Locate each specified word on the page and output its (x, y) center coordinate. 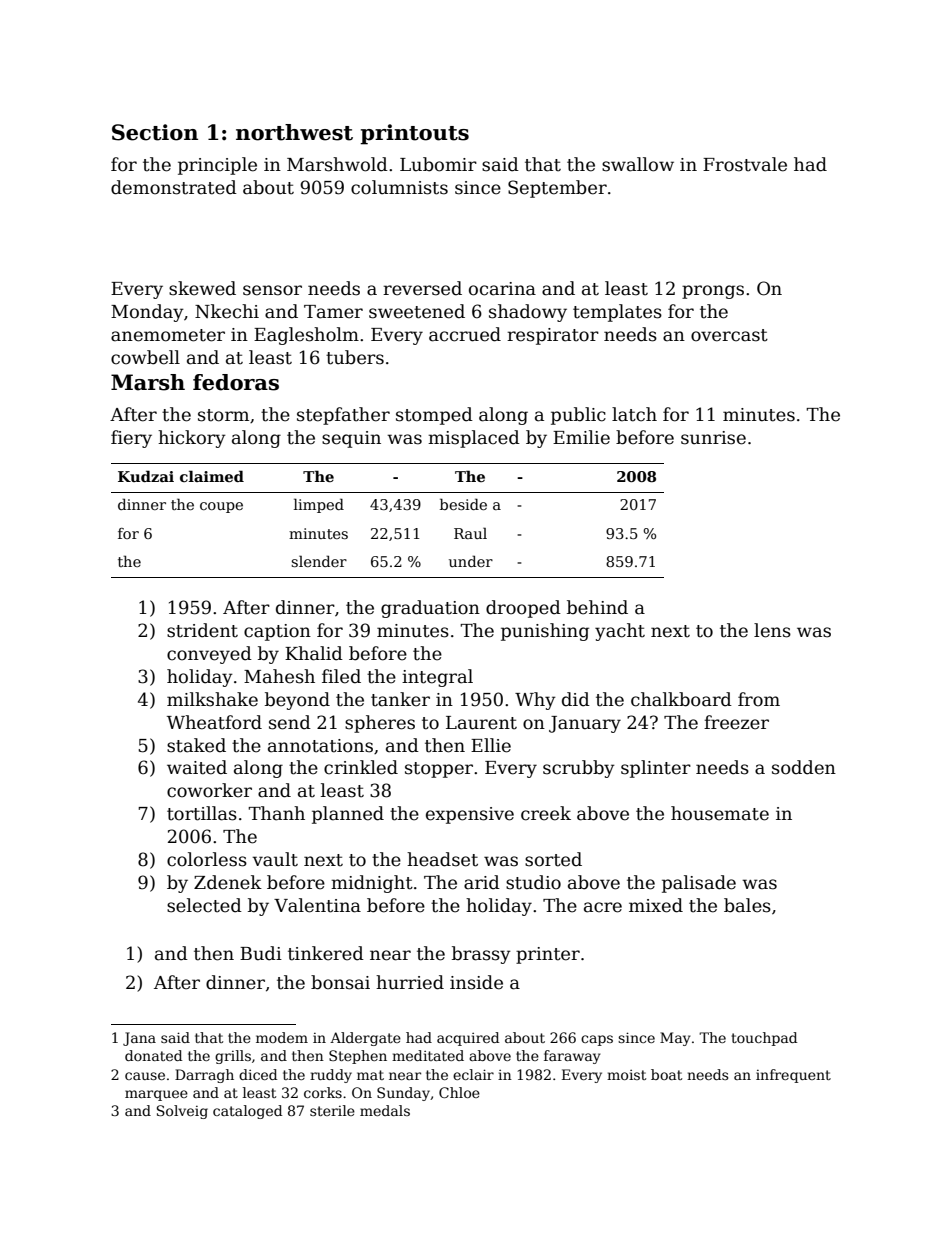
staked (196, 745)
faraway (572, 1057)
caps (597, 1040)
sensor (272, 290)
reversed (422, 288)
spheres (380, 724)
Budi (261, 953)
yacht (620, 632)
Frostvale (745, 164)
